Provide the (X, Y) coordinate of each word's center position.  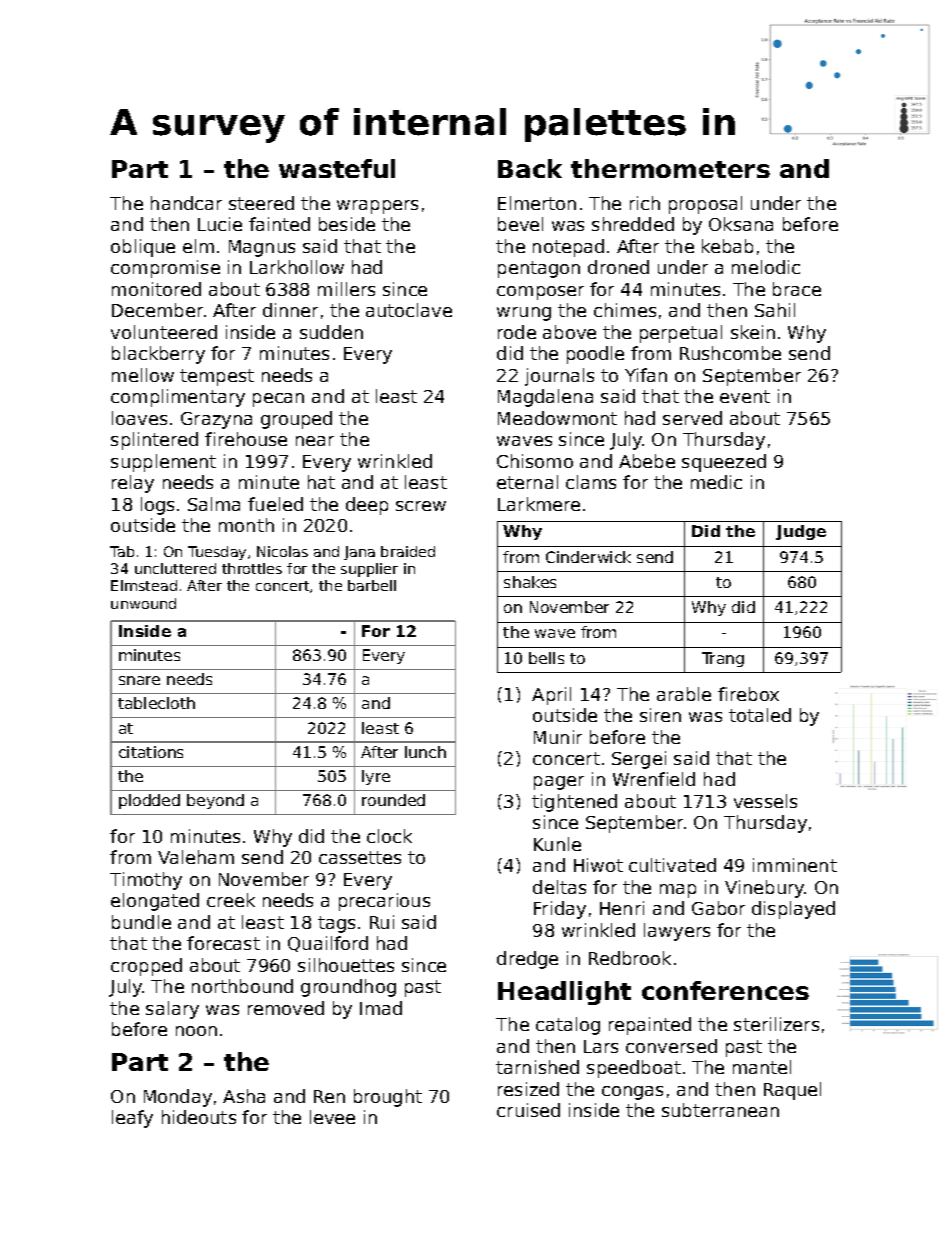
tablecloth (156, 703)
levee (332, 1117)
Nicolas (282, 551)
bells (546, 658)
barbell (372, 585)
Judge (801, 532)
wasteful (337, 168)
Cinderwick (588, 557)
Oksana (741, 224)
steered (261, 203)
